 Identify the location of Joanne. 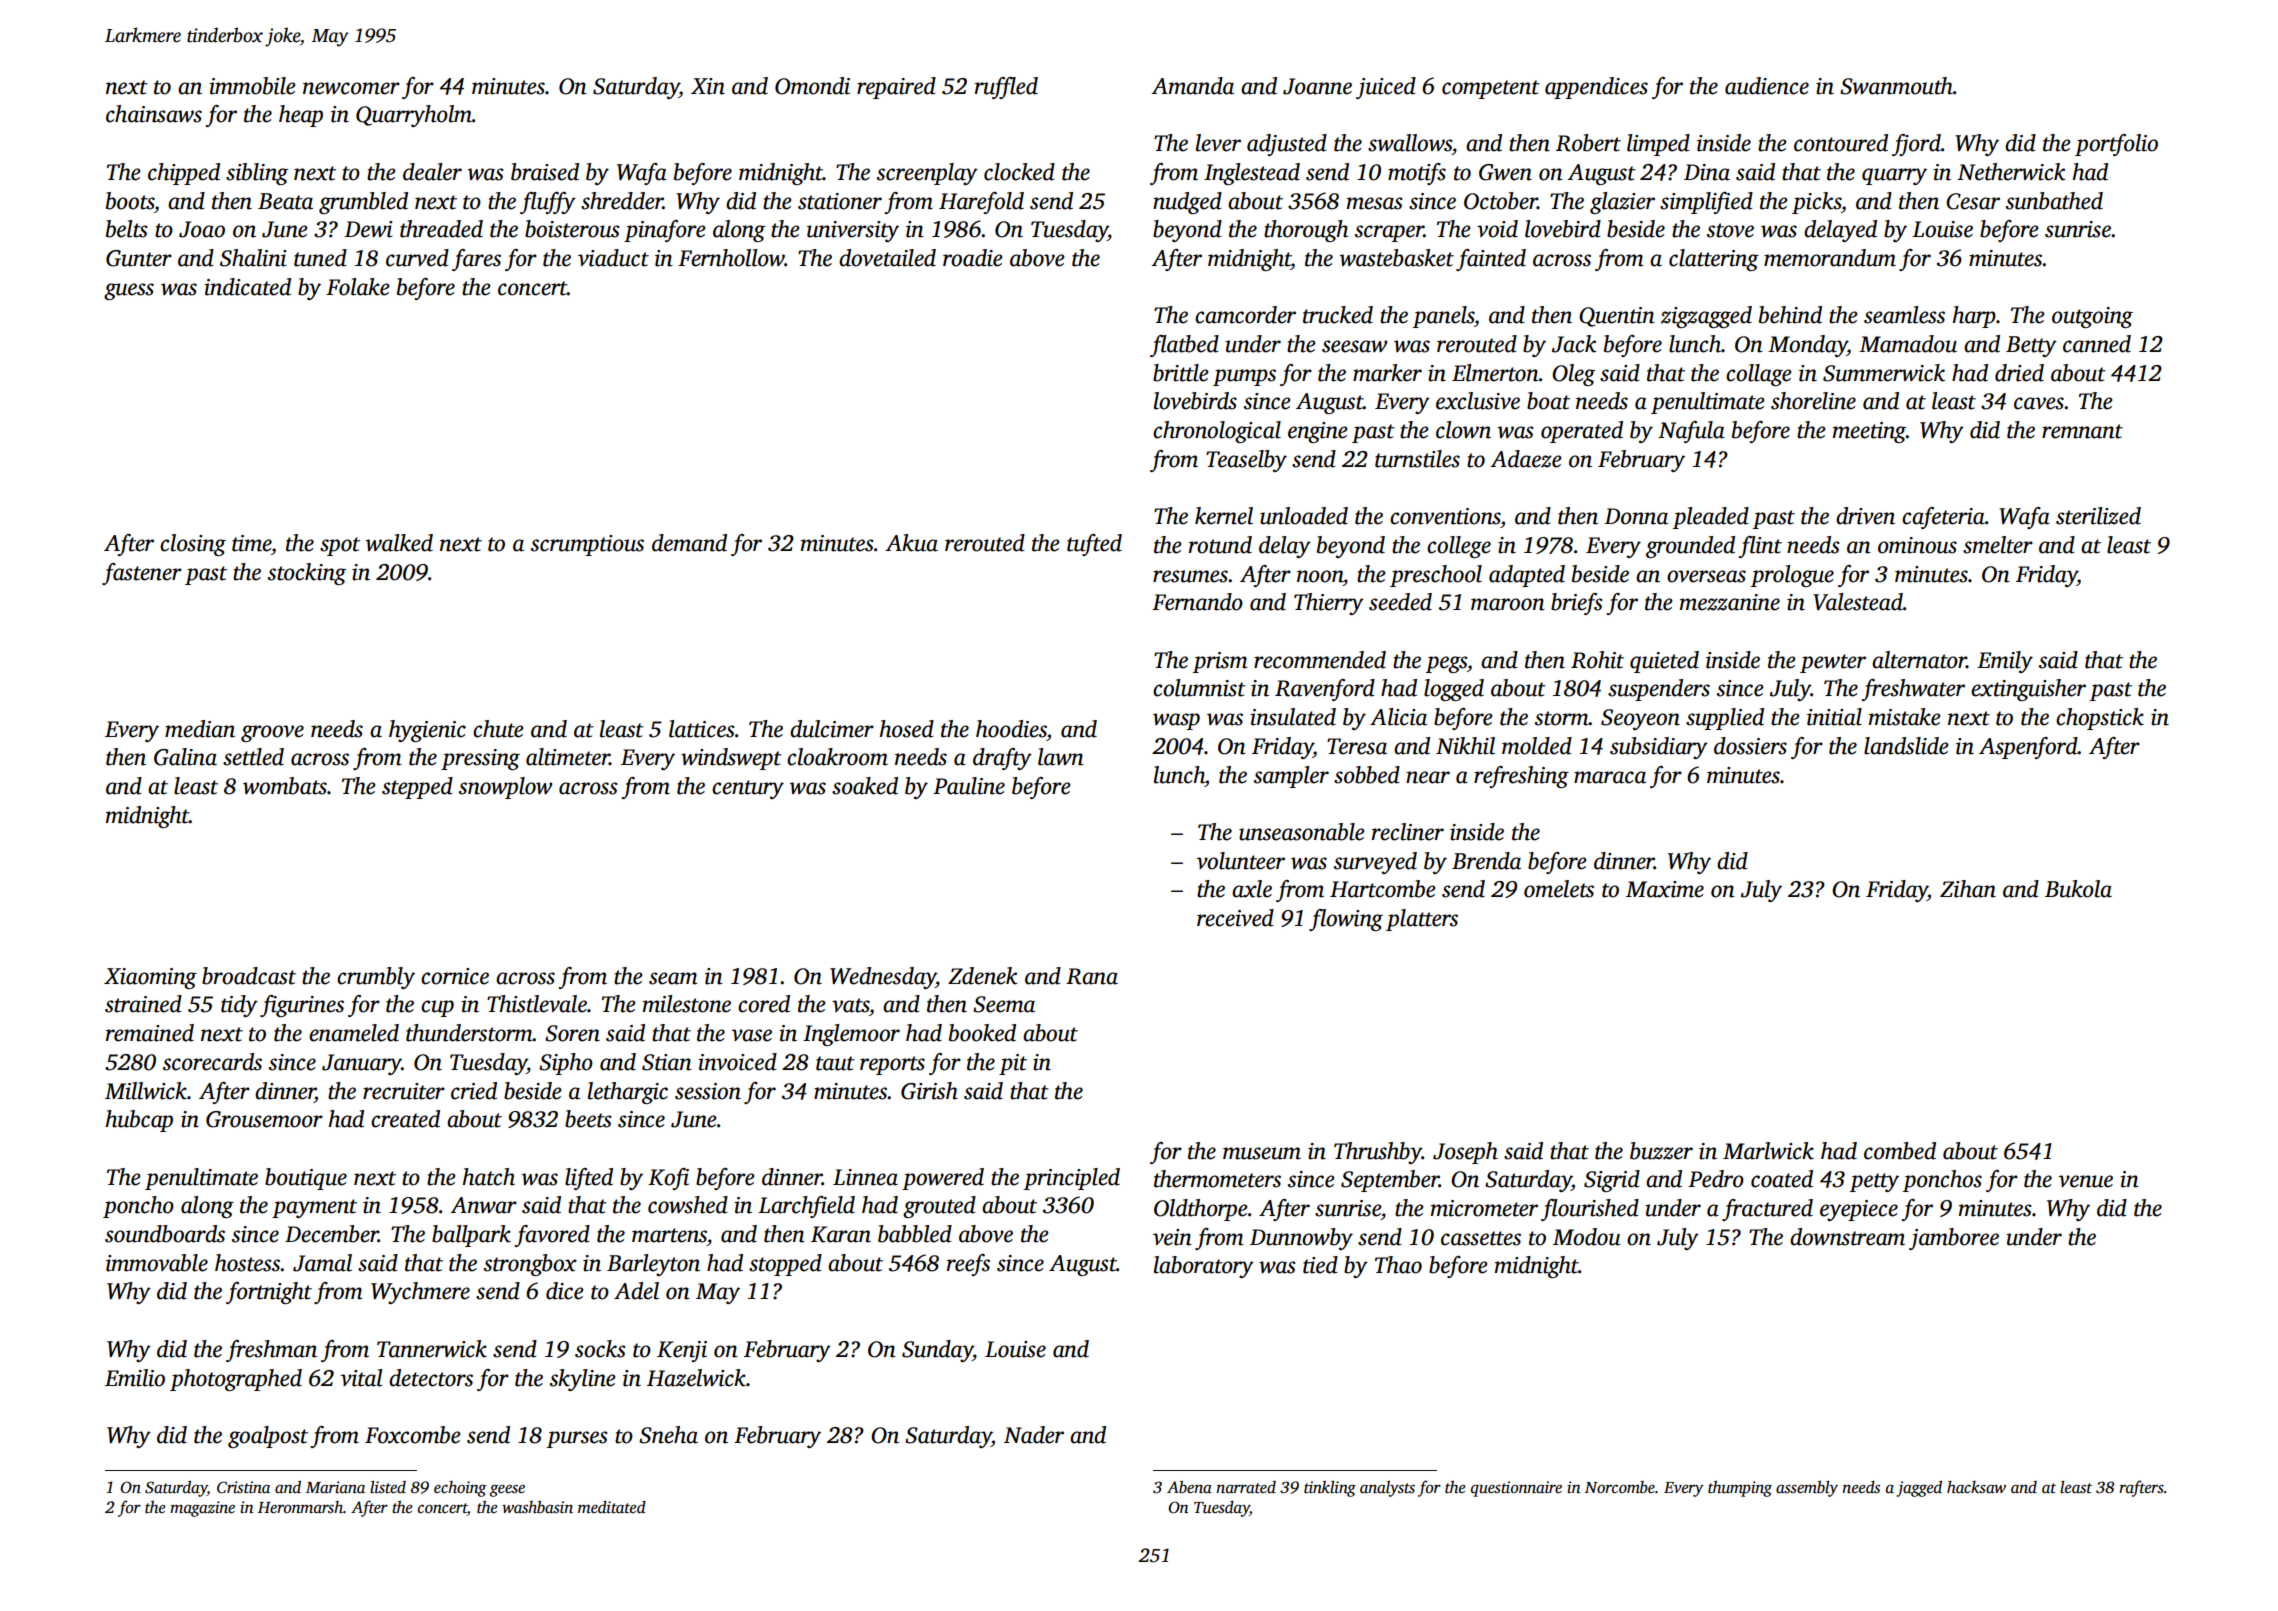
(1317, 86).
